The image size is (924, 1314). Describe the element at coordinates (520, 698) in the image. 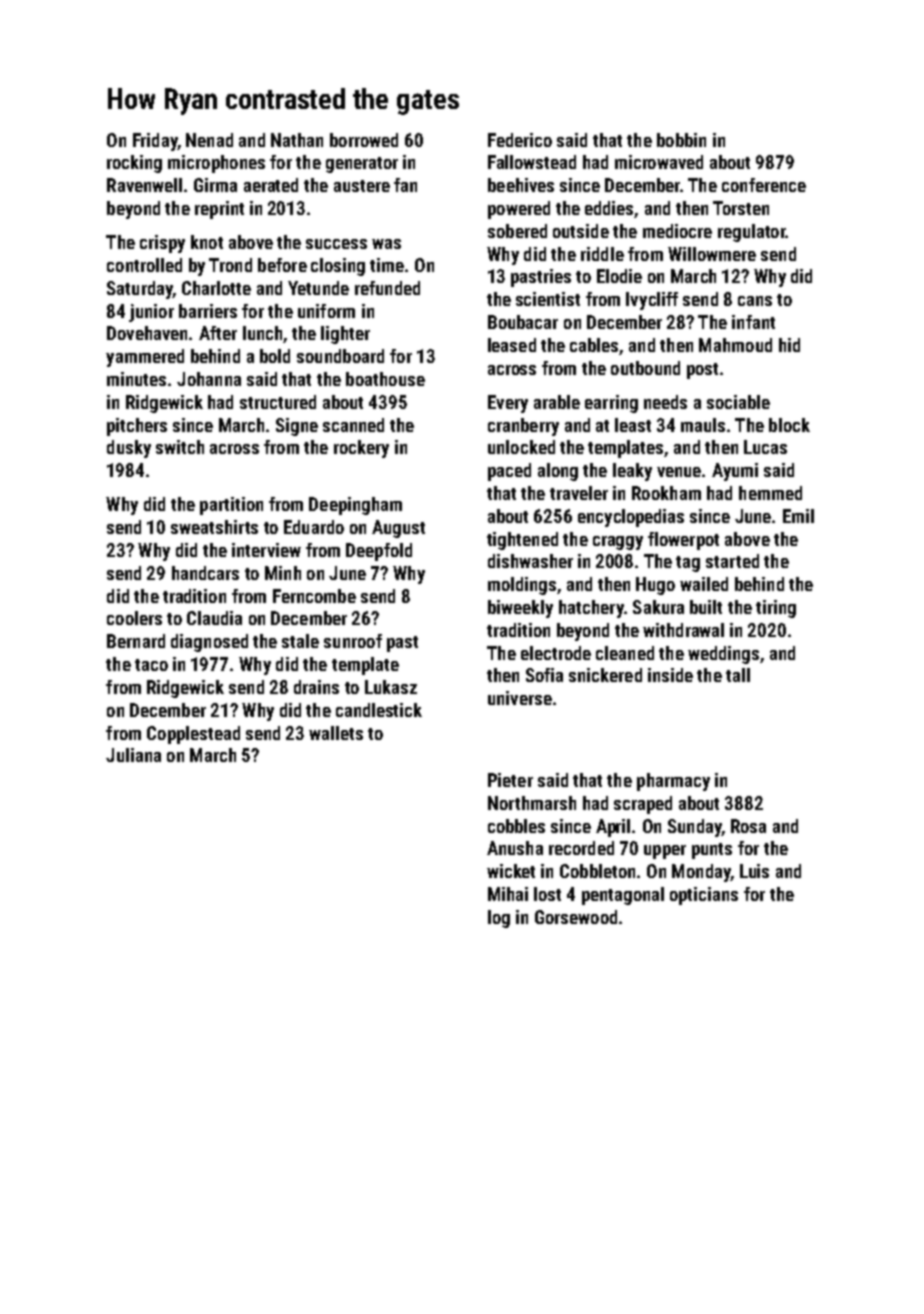

I see `universe` at that location.
